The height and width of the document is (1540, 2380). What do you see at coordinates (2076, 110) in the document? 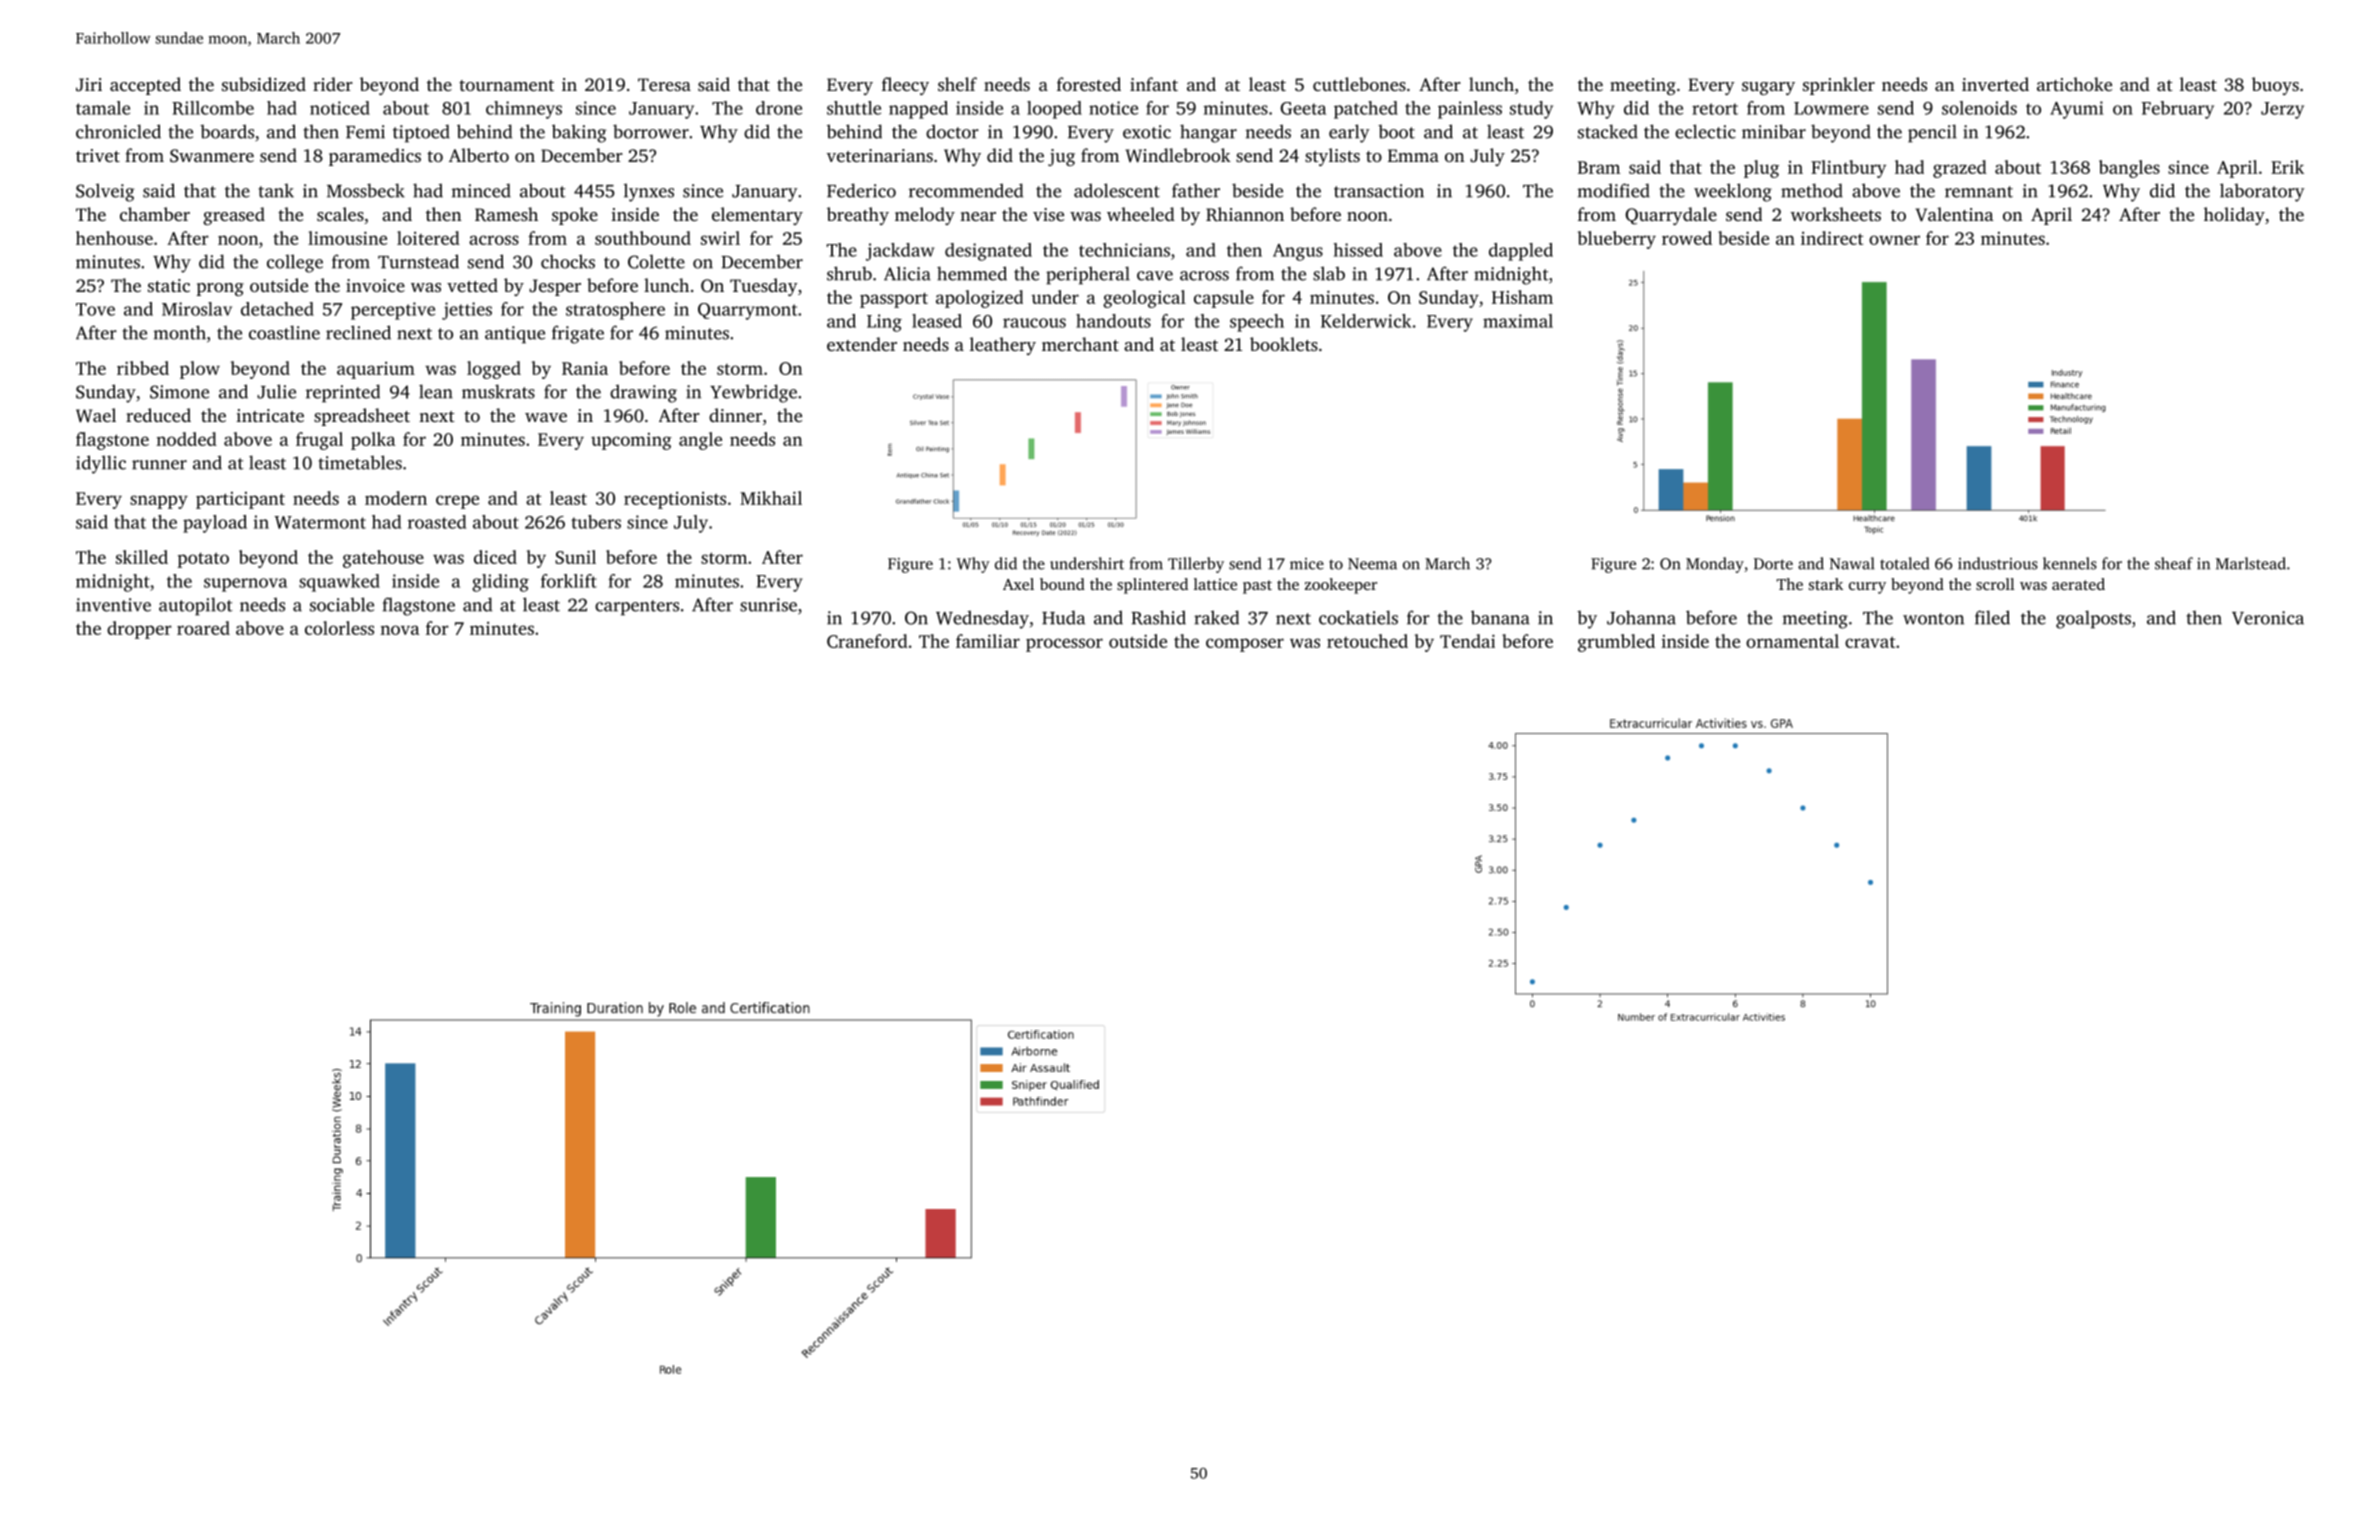
I see `Ayumi` at bounding box center [2076, 110].
